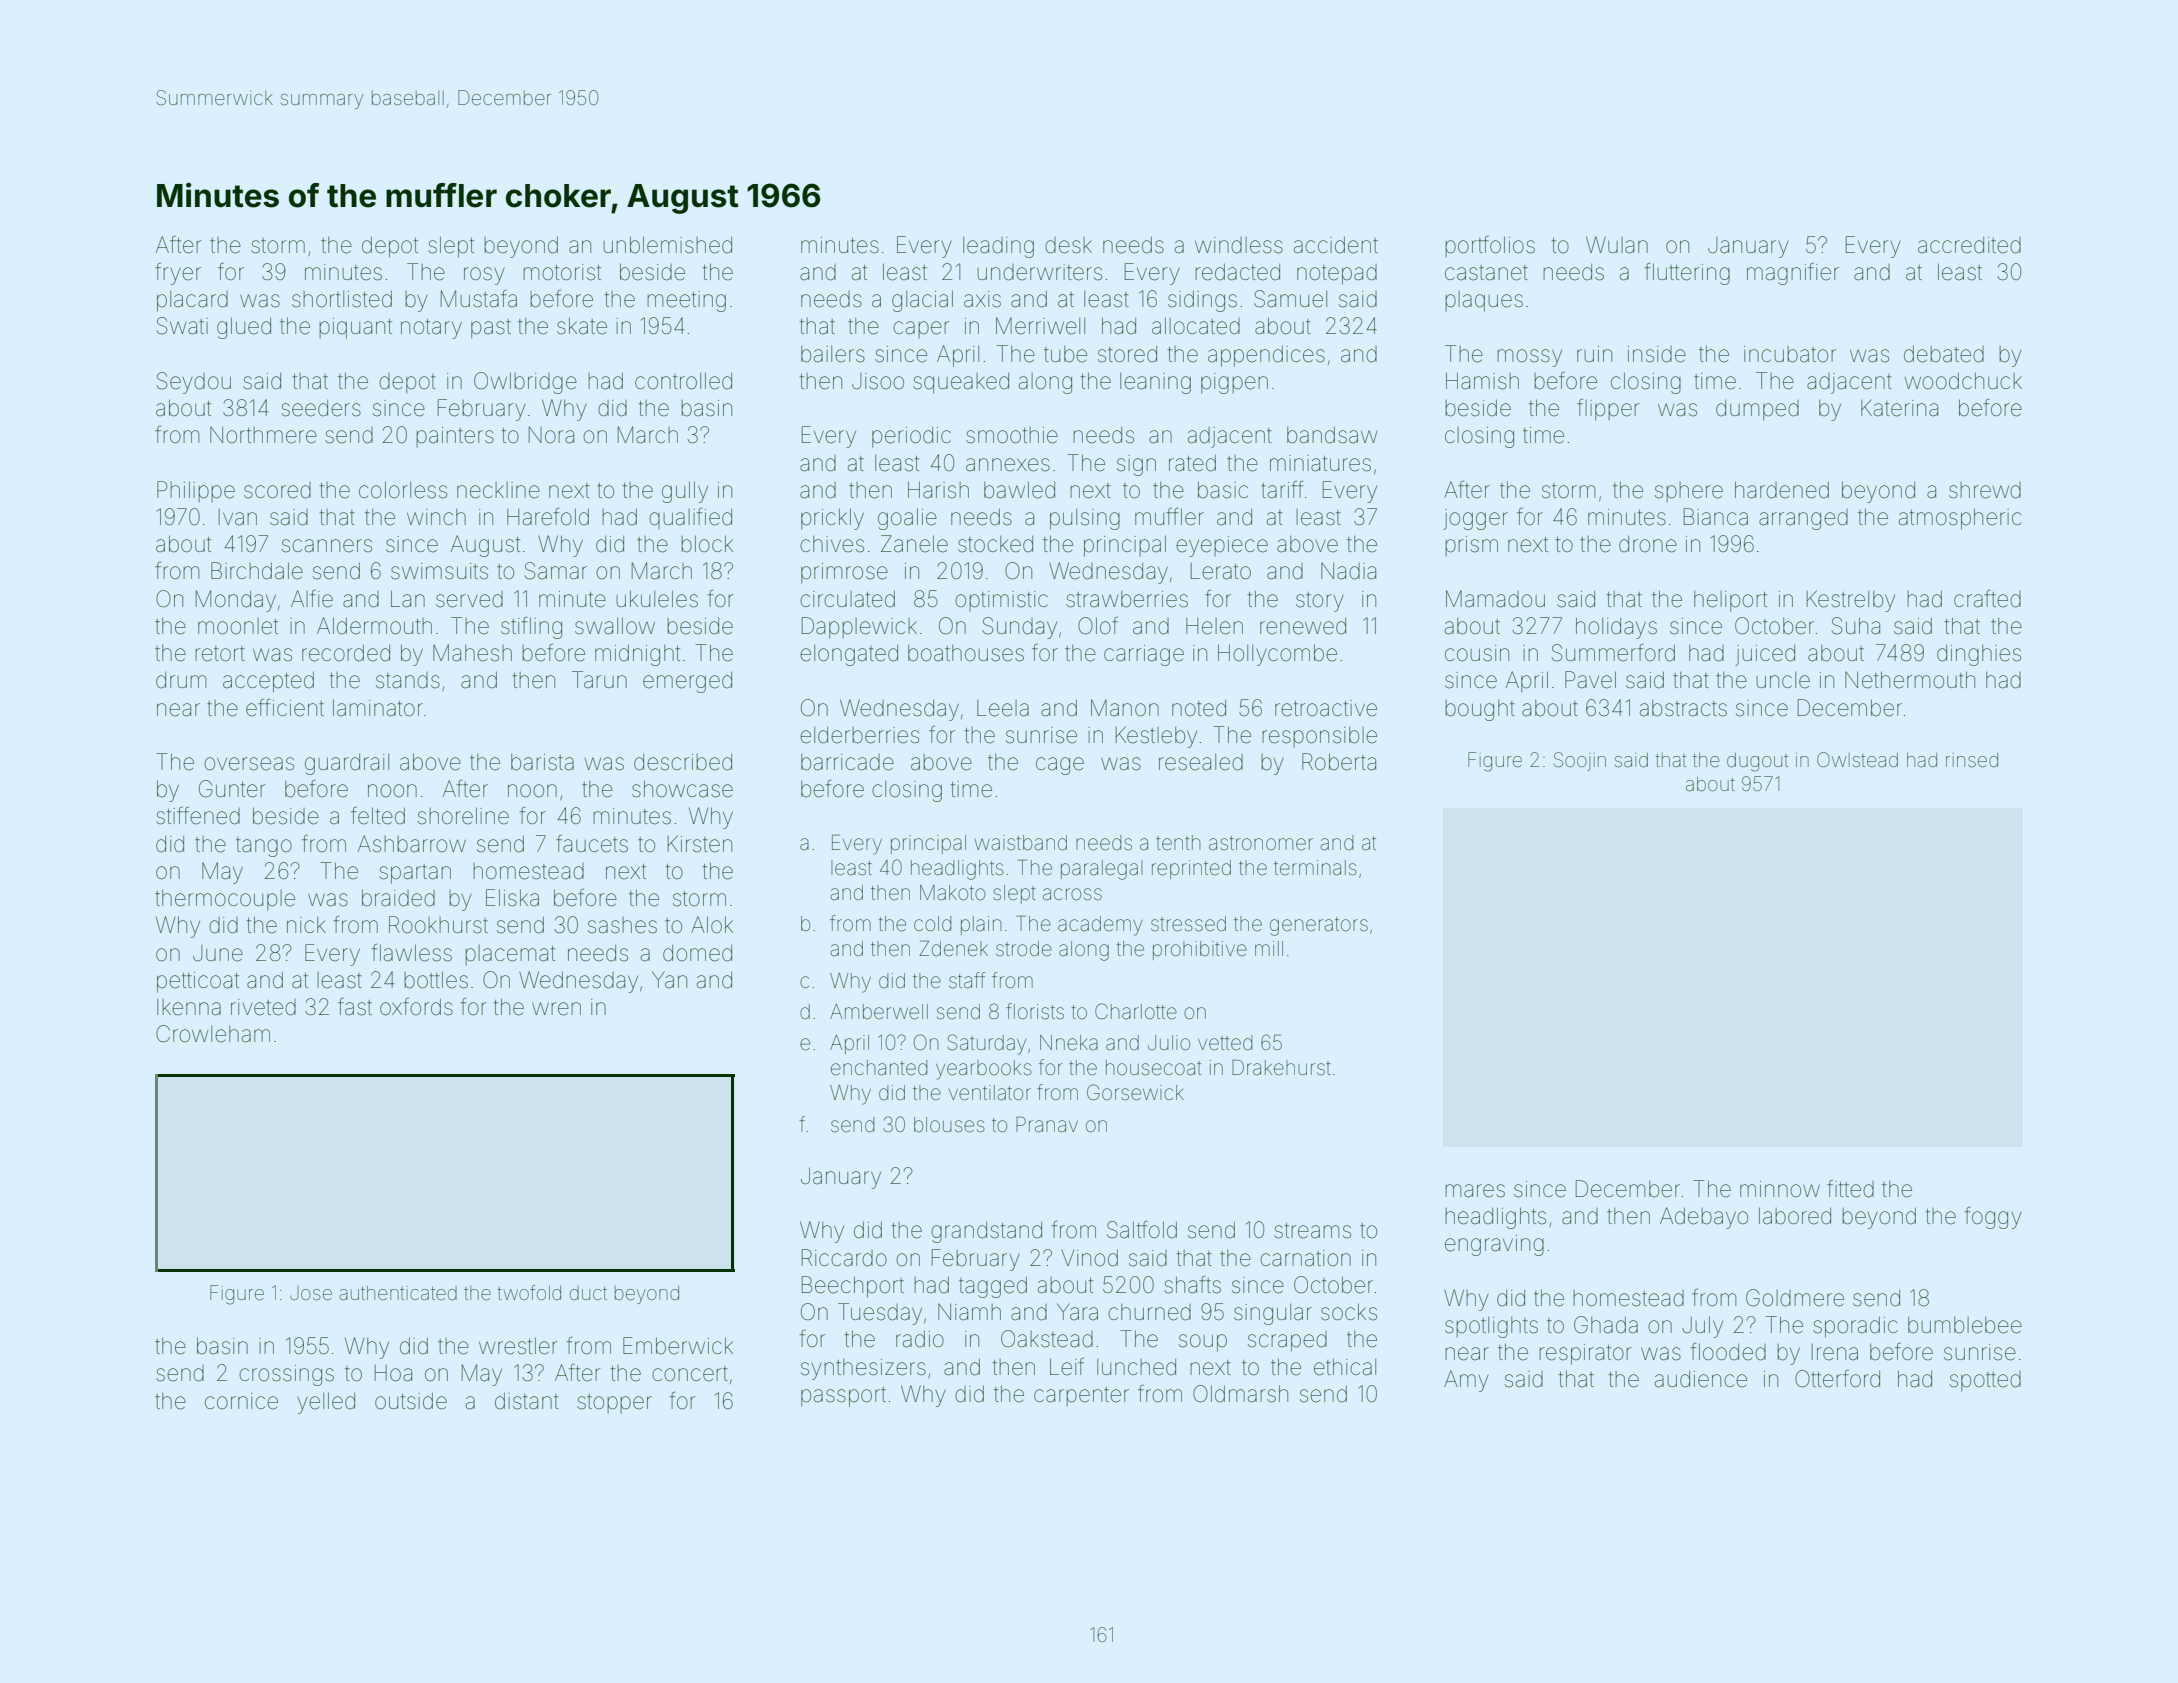 Image resolution: width=2178 pixels, height=1683 pixels. Describe the element at coordinates (1701, 1379) in the page. I see `audience` at that location.
